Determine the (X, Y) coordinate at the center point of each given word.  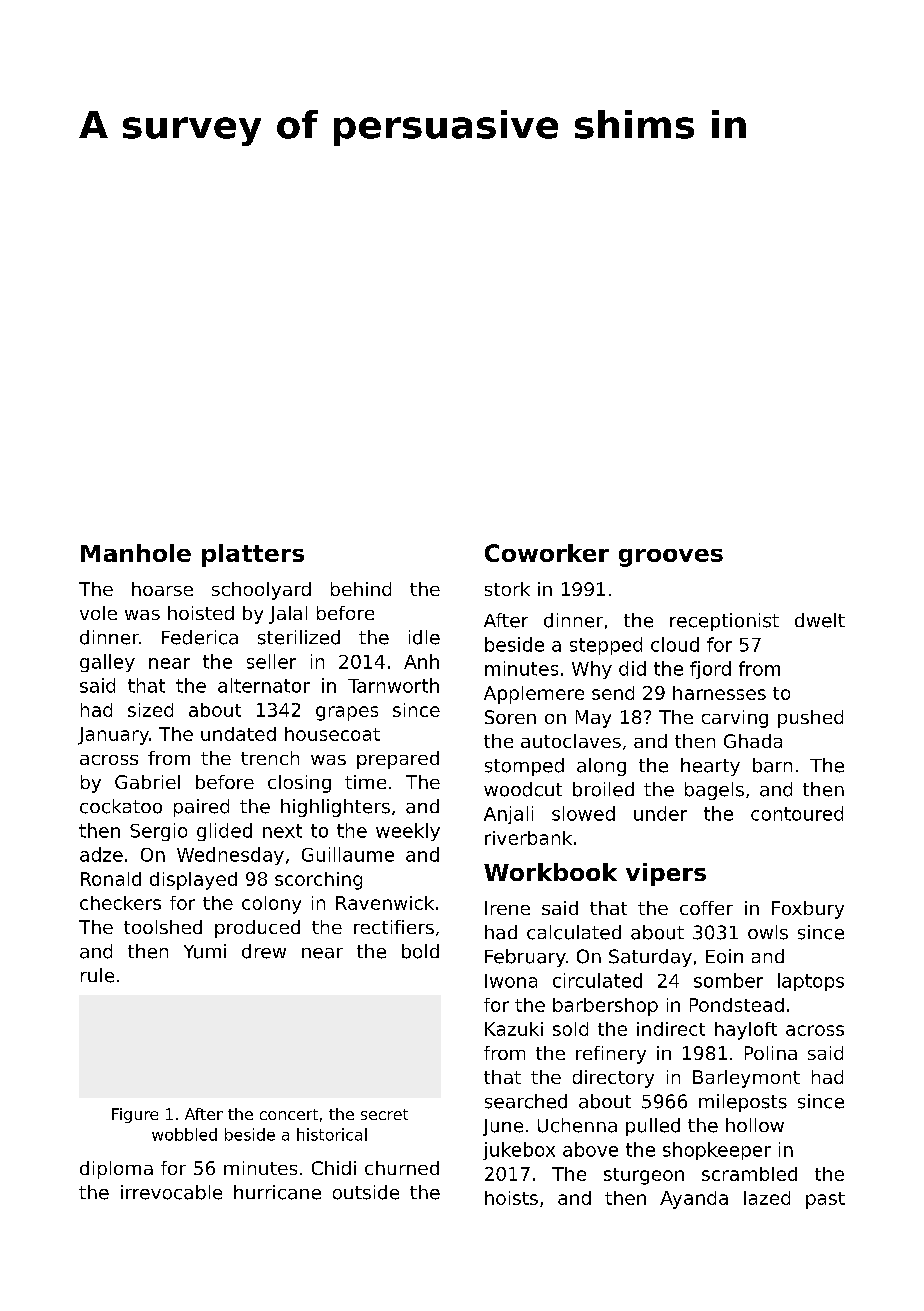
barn (772, 765)
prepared (398, 760)
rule (97, 975)
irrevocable (171, 1192)
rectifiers (394, 927)
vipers (666, 874)
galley (107, 663)
